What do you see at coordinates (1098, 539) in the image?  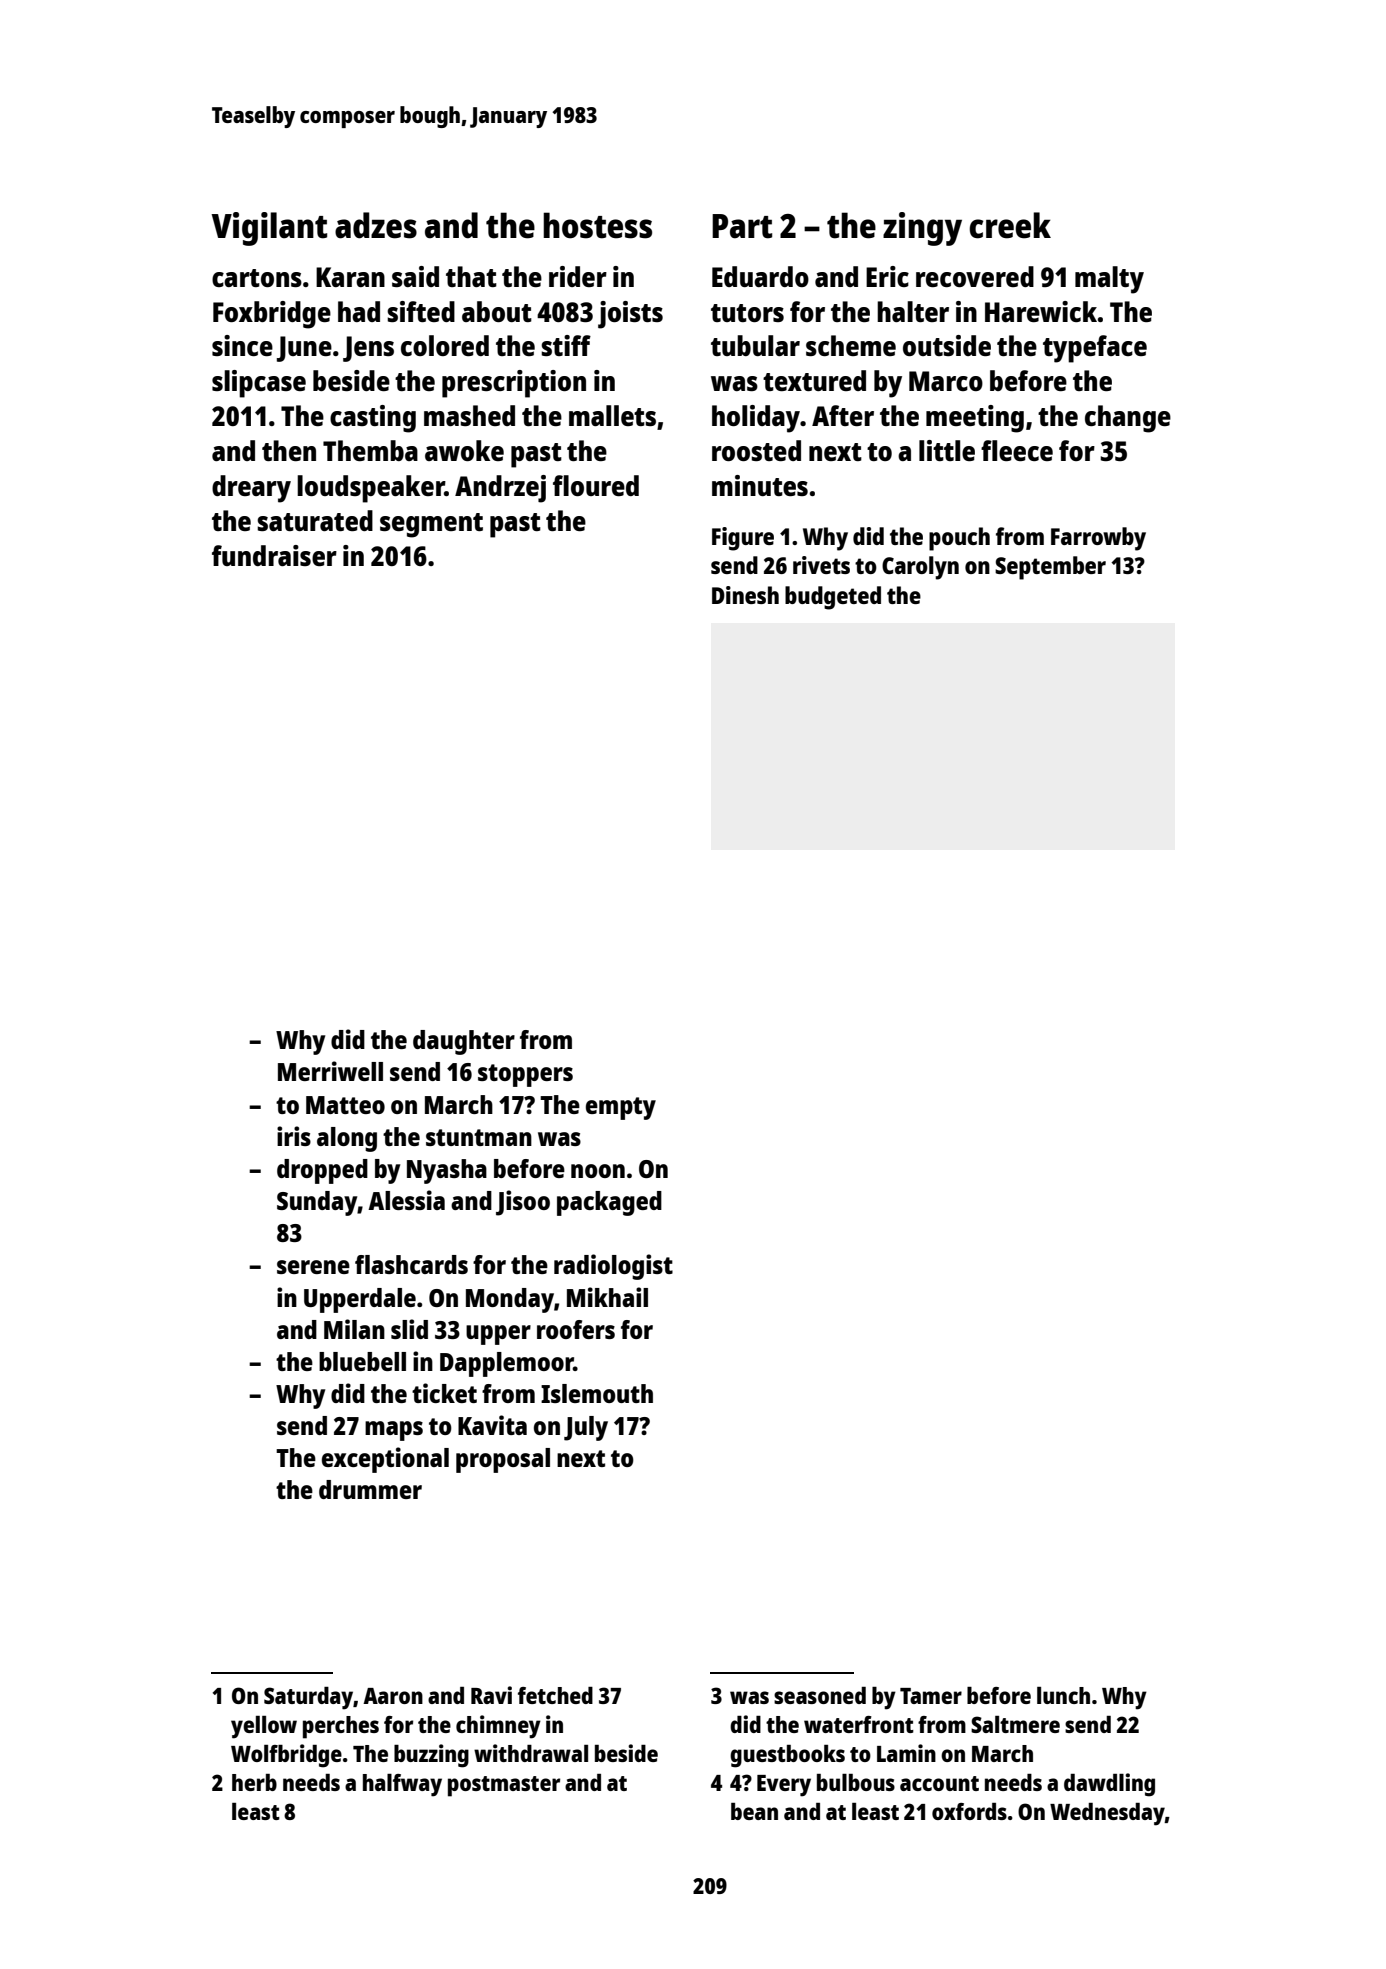 I see `Farrowby` at bounding box center [1098, 539].
